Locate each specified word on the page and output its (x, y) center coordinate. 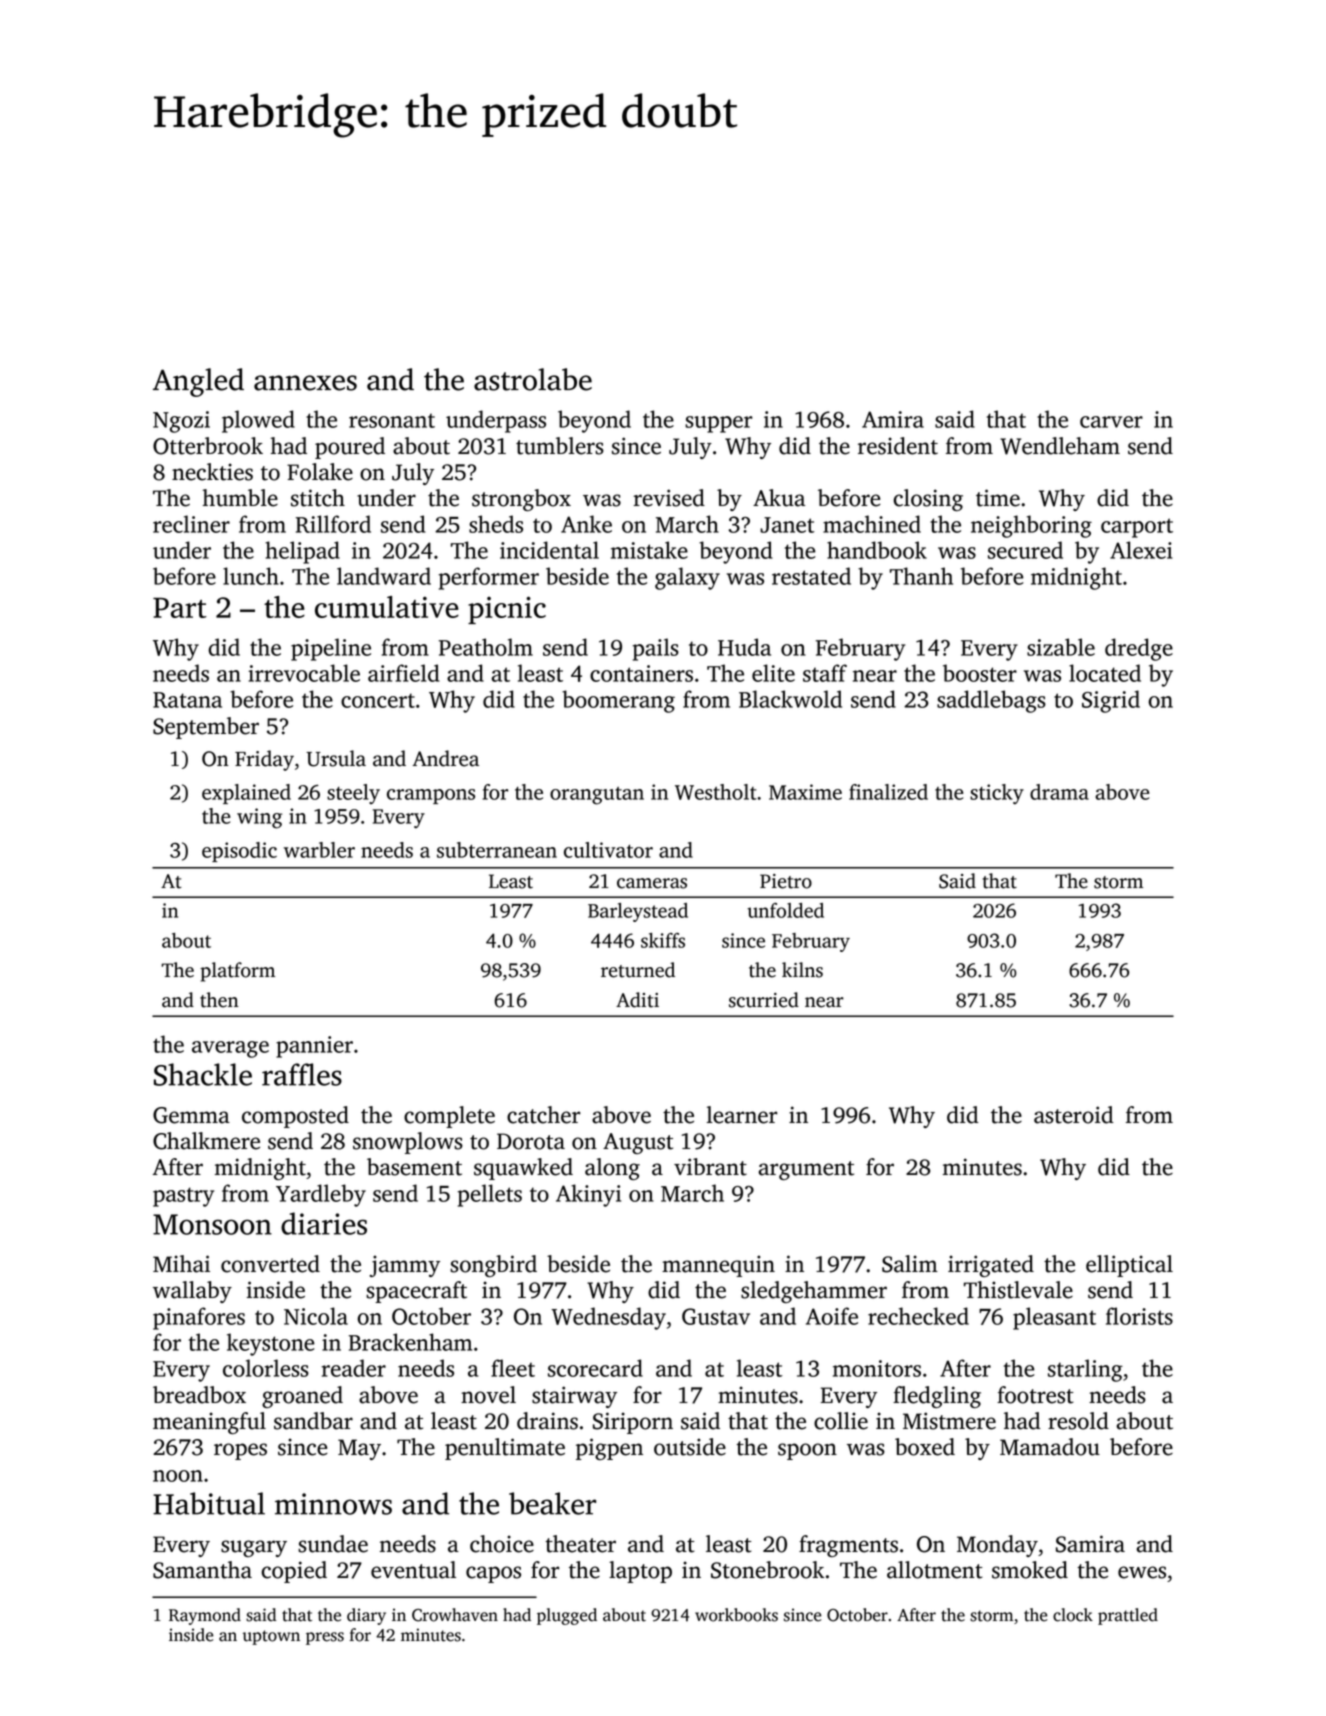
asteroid (1074, 1115)
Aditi (637, 1000)
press (325, 1638)
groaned (302, 1397)
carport (1137, 528)
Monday (997, 1546)
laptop (640, 1572)
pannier (314, 1047)
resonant (392, 421)
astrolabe (533, 379)
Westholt (716, 792)
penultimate (505, 1449)
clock (1073, 1615)
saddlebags (991, 701)
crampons (431, 796)
